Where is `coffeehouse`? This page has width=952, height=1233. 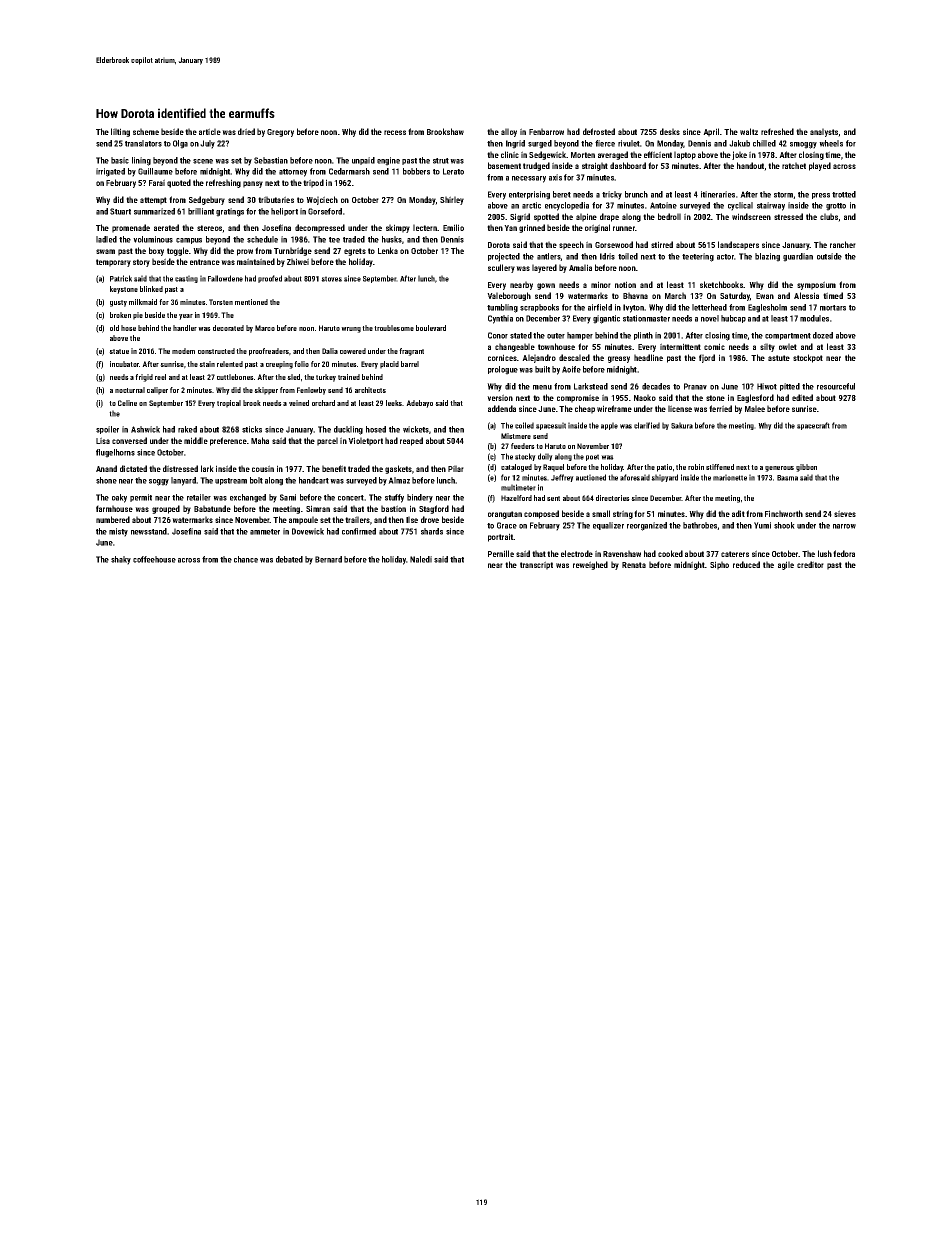
coffeehouse is located at coordinates (154, 559).
